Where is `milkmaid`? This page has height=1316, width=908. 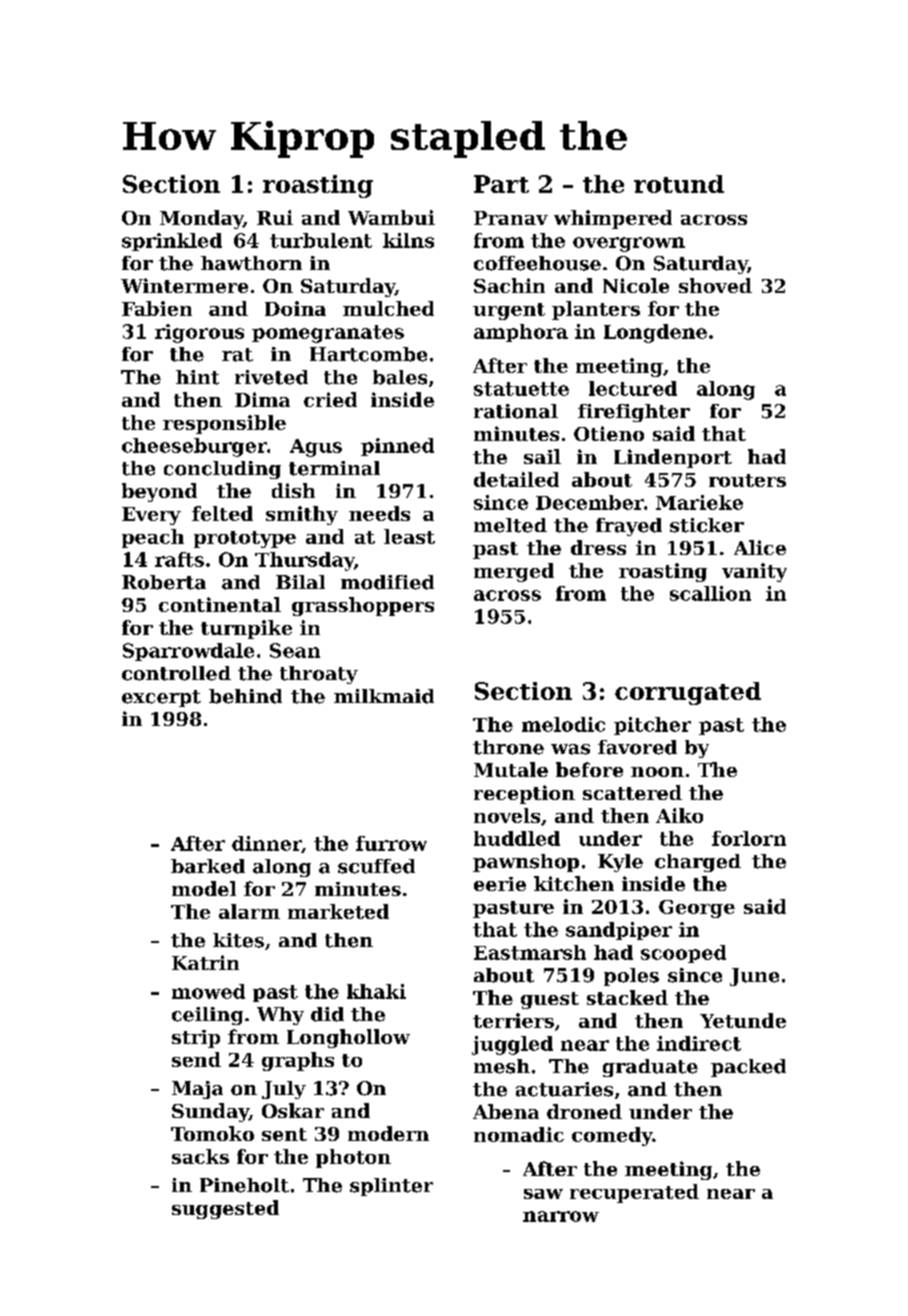
milkmaid is located at coordinates (384, 696).
